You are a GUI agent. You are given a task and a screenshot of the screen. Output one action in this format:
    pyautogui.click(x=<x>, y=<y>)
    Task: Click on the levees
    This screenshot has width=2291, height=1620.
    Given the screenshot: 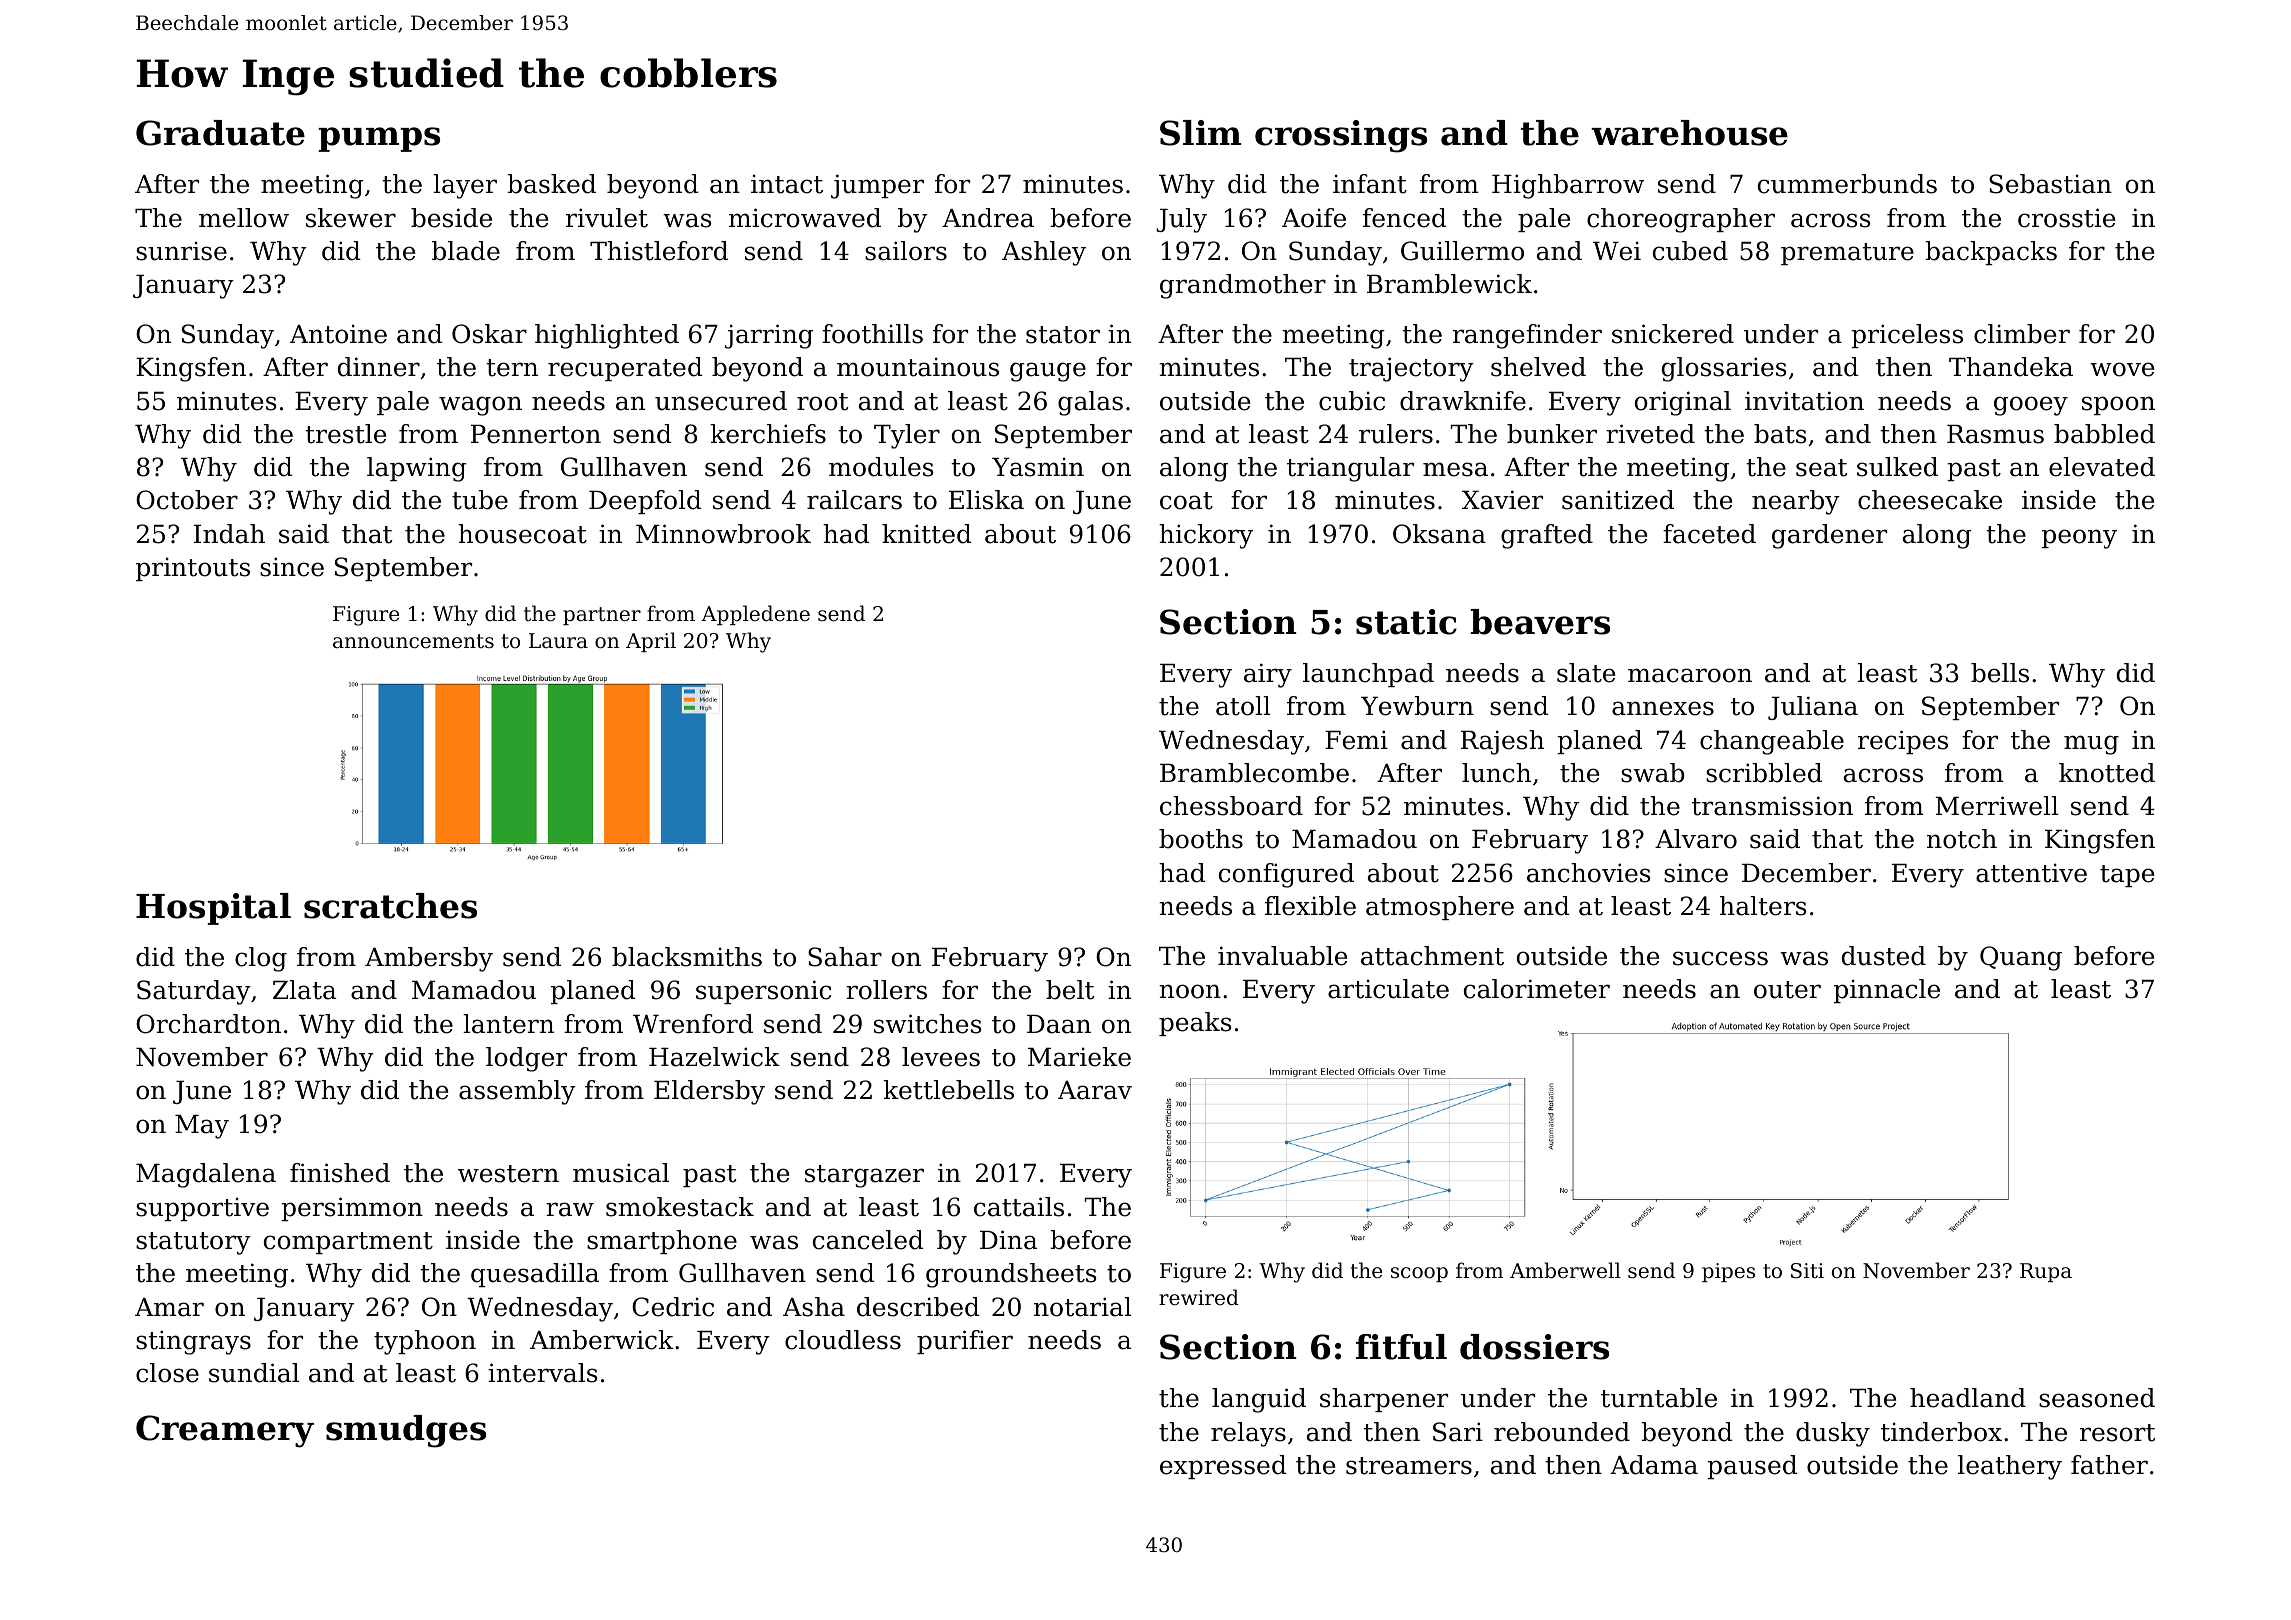 What is the action you would take?
    pyautogui.click(x=941, y=1057)
